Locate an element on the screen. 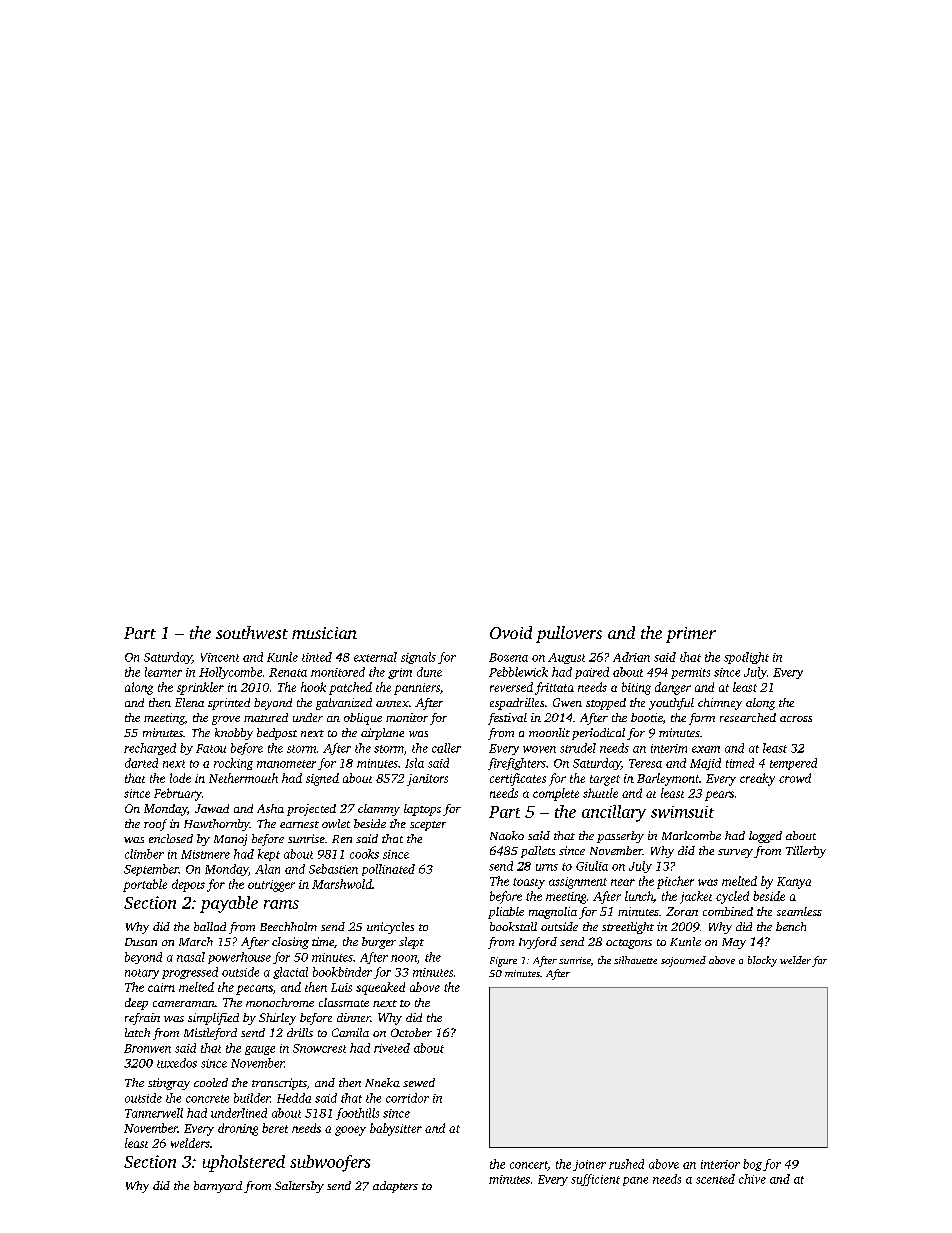 This screenshot has width=952, height=1233. Kanya is located at coordinates (794, 883).
